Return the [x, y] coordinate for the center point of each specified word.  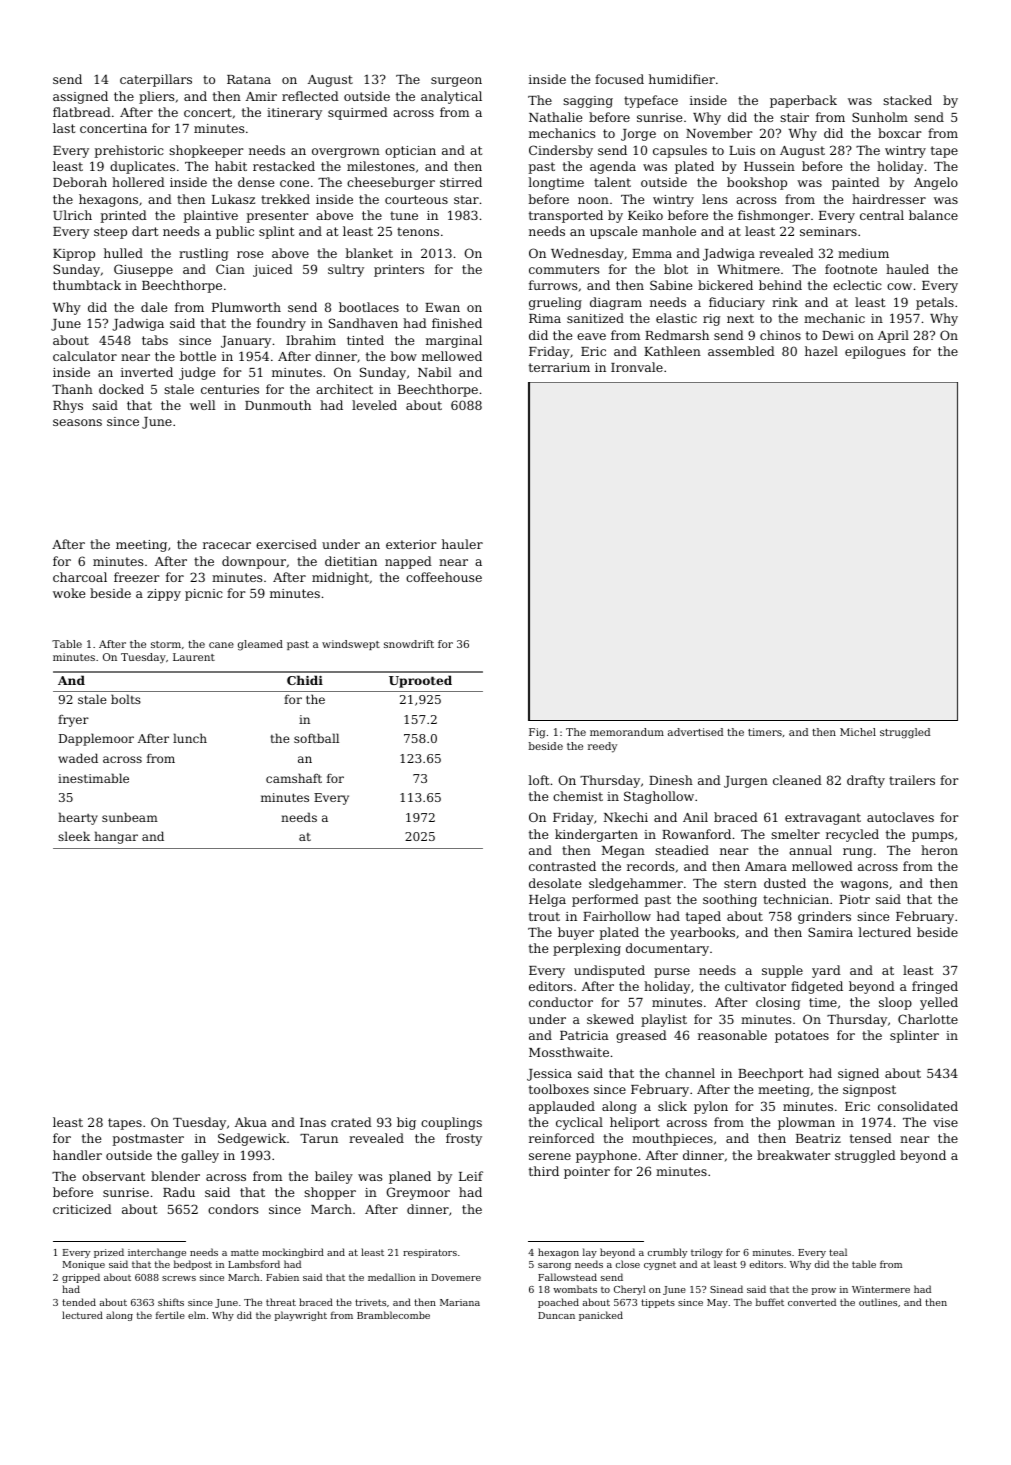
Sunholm [880, 117]
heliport [635, 1123]
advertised [695, 732]
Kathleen [672, 351]
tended [79, 1302]
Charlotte [928, 1019]
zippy [164, 595]
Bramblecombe [393, 1315]
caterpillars [156, 80]
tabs [155, 340]
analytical [451, 97]
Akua [251, 1122]
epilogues [875, 352]
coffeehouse [444, 577]
